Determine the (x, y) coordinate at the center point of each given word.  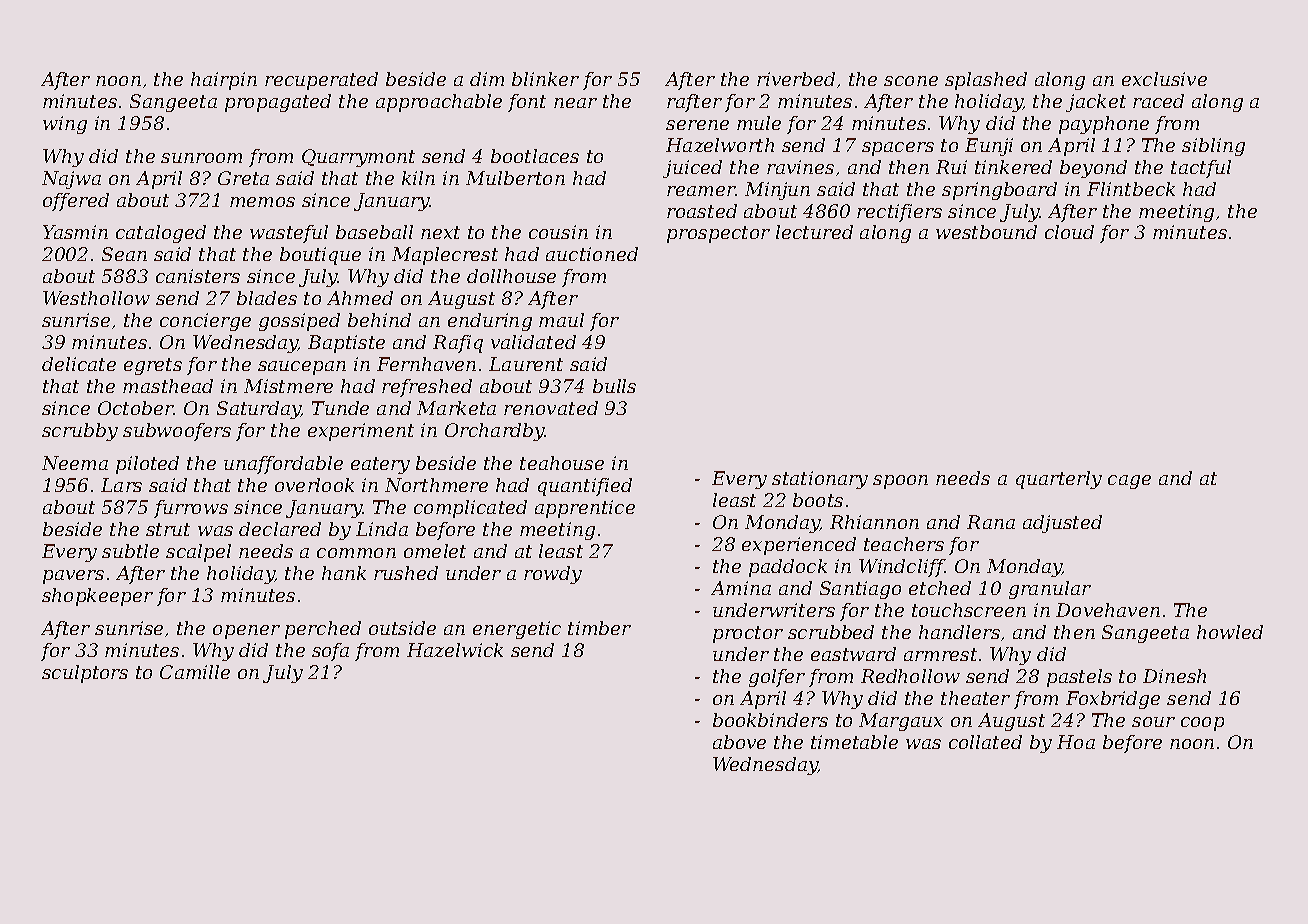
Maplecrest (445, 256)
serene (697, 125)
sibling (1213, 147)
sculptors (85, 674)
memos (262, 202)
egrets (153, 366)
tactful (1201, 169)
